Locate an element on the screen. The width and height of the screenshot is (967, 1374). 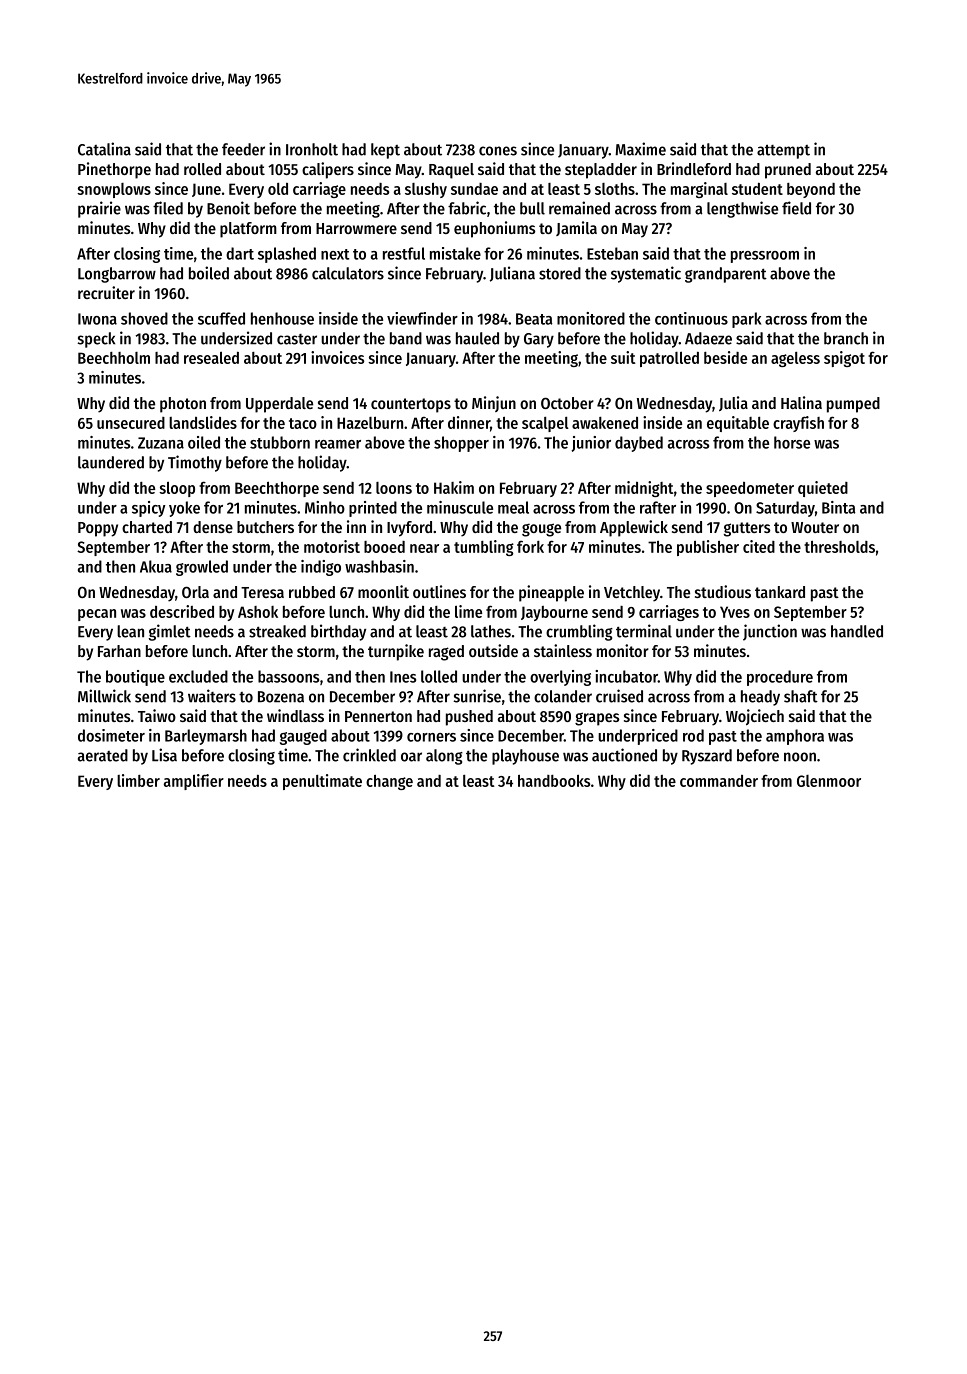
fabric is located at coordinates (467, 208).
